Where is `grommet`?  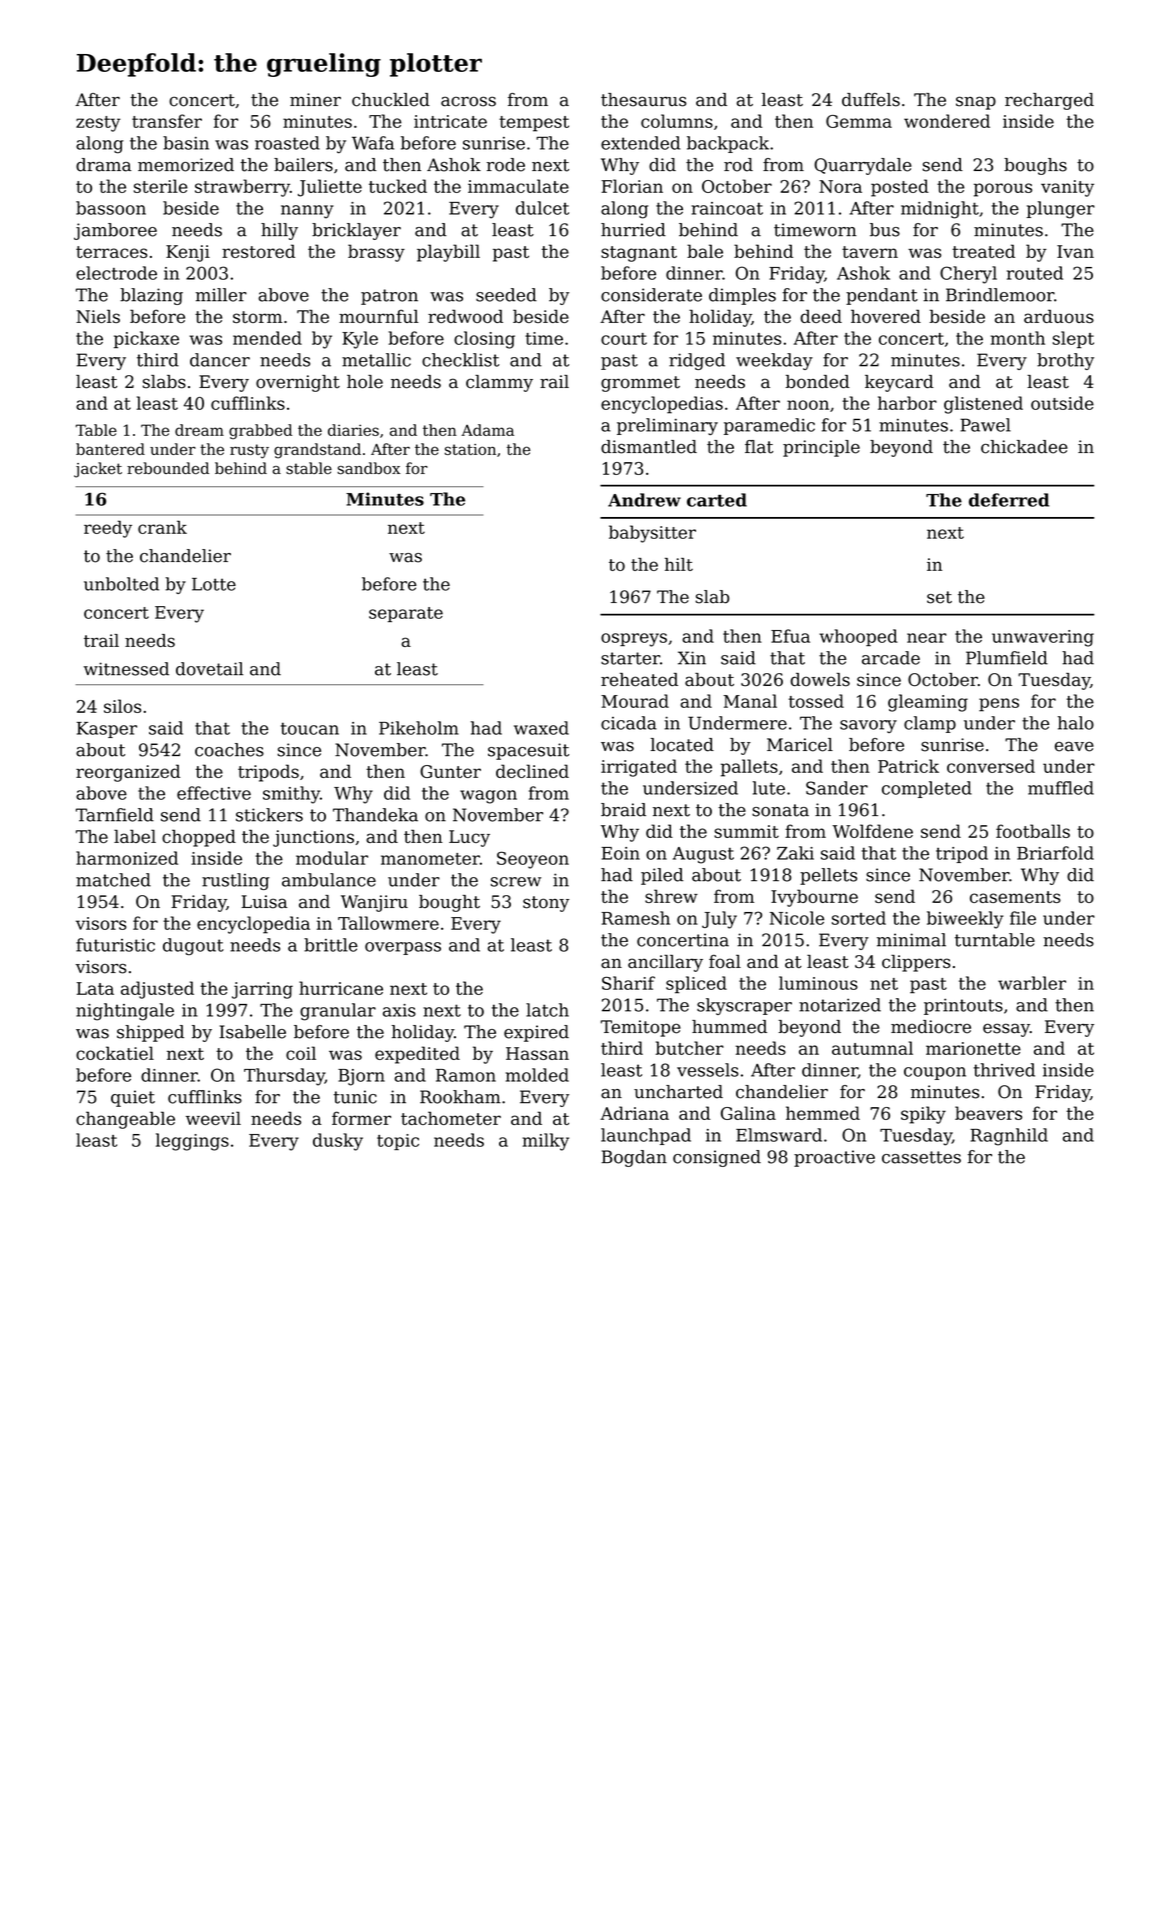
grommet is located at coordinates (640, 384).
